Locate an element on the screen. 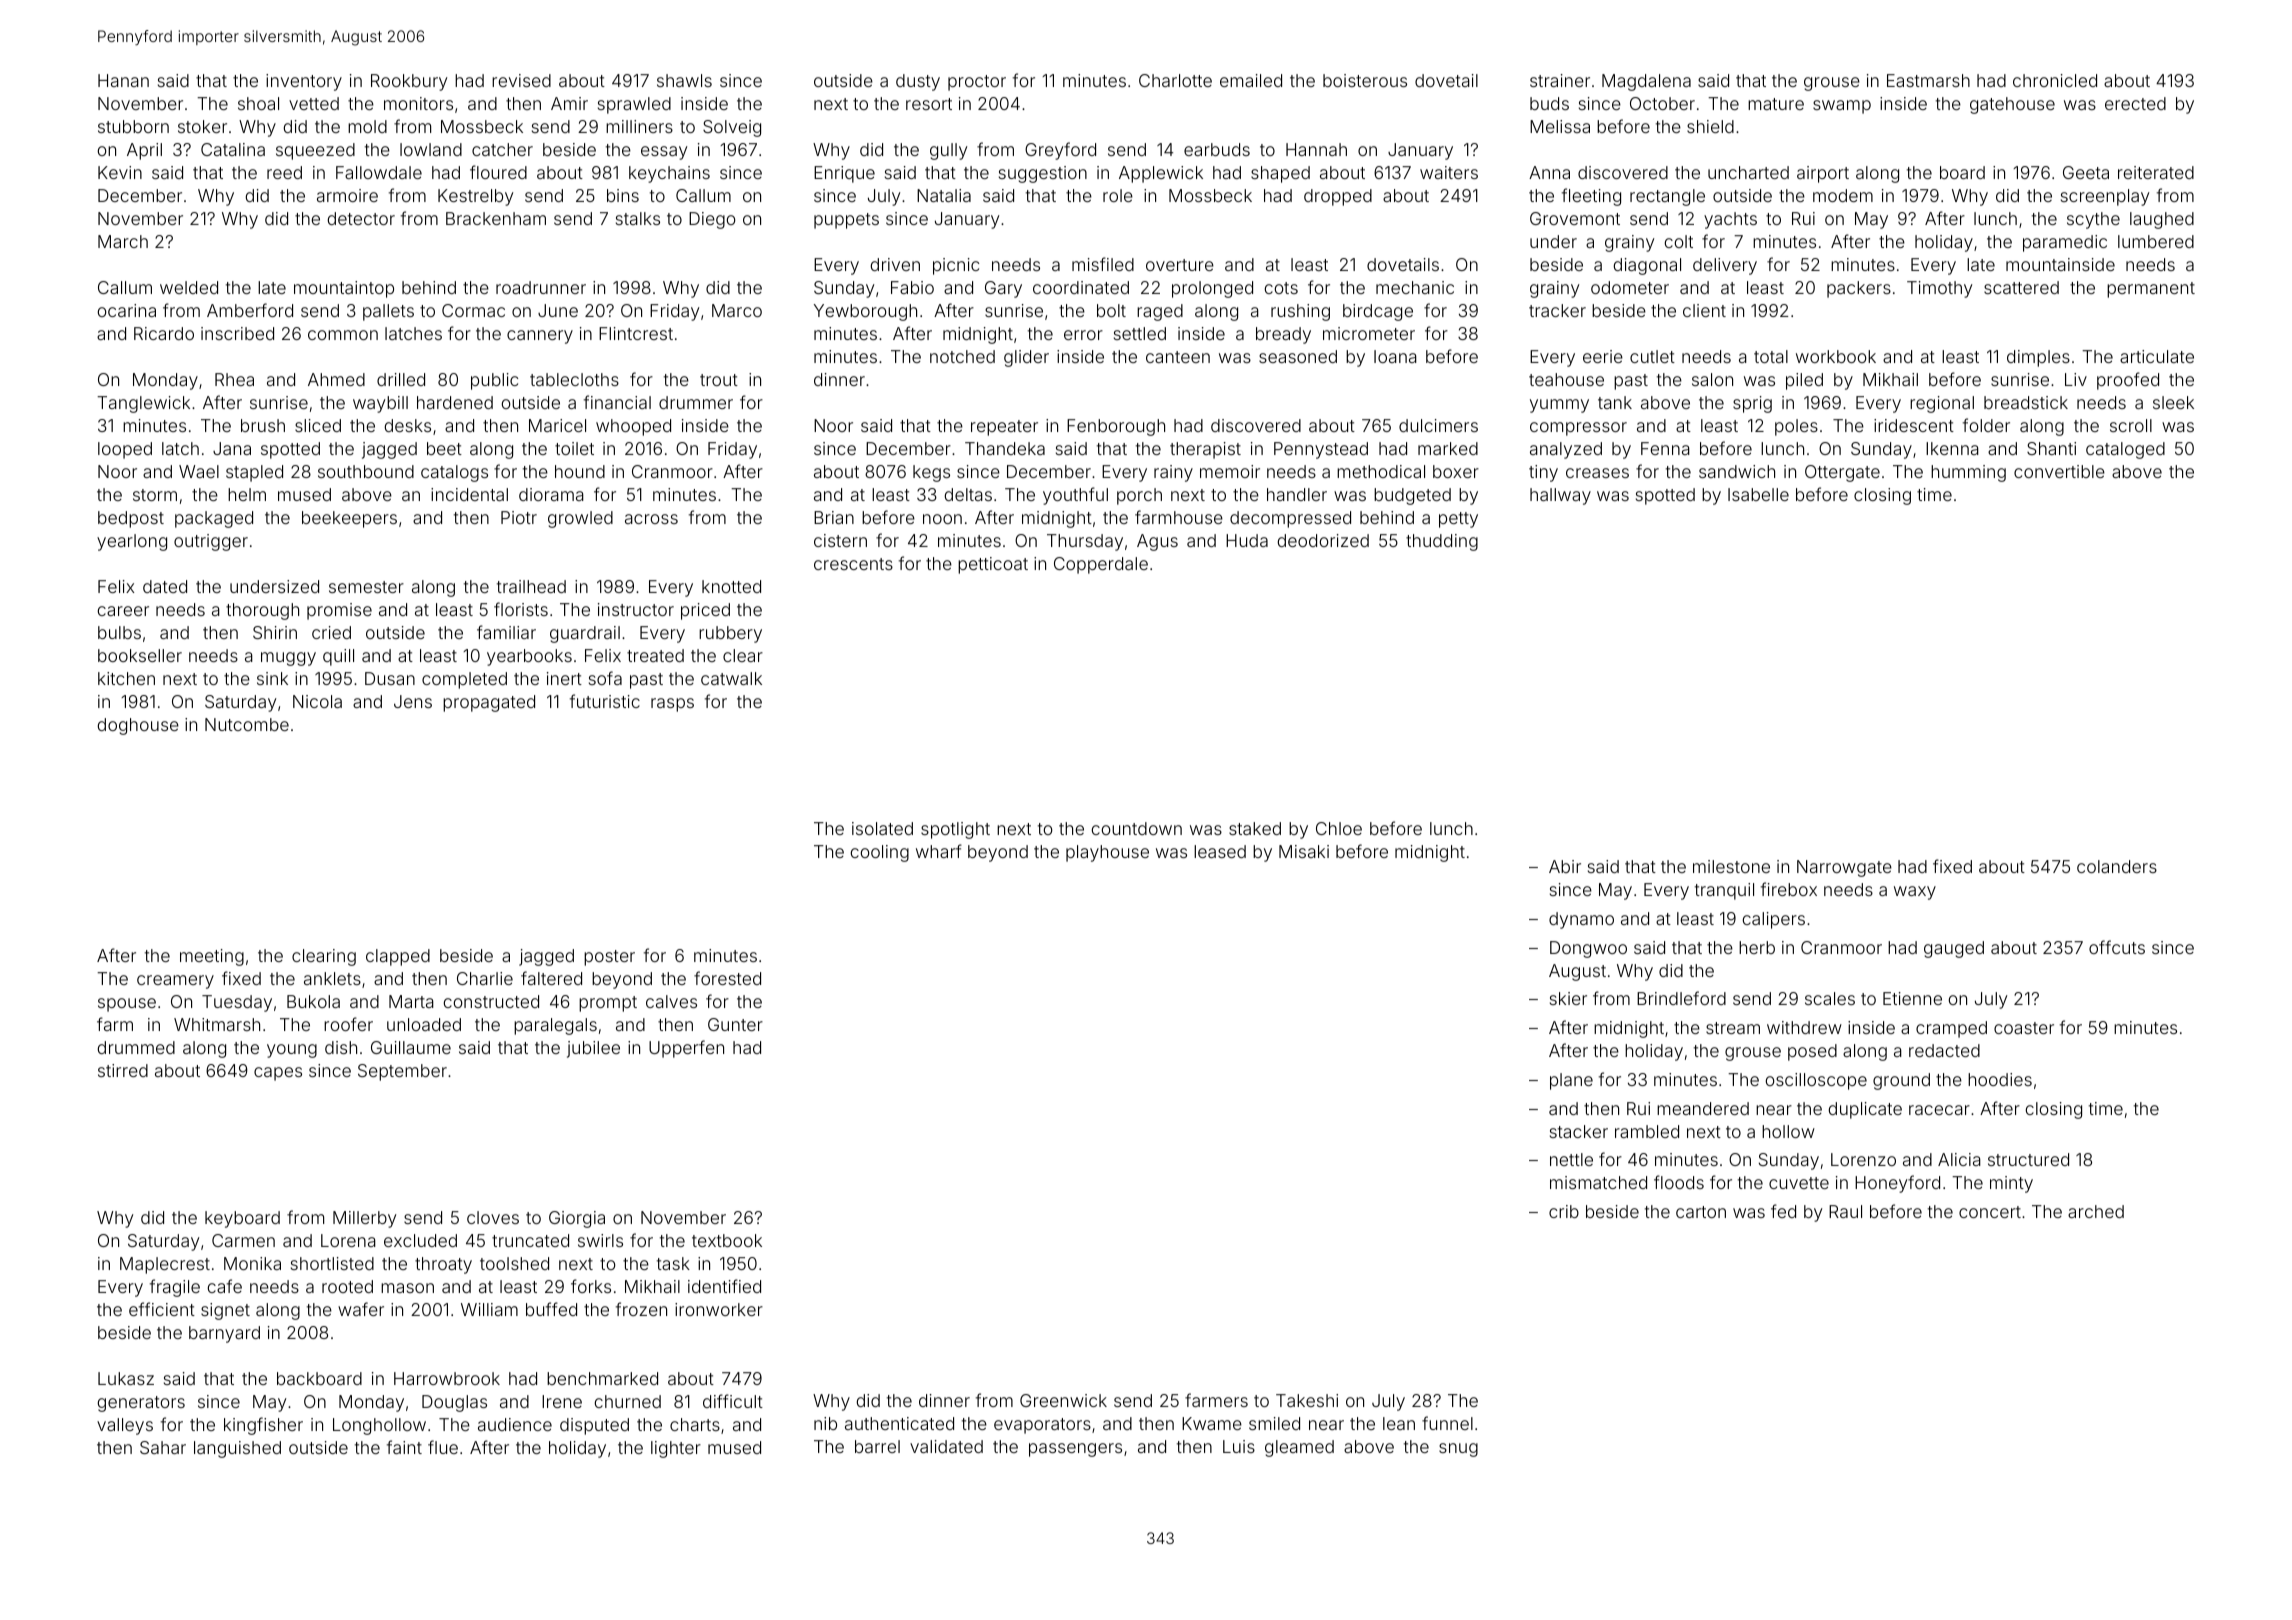 The height and width of the screenshot is (1620, 2292). Sahar is located at coordinates (163, 1447).
